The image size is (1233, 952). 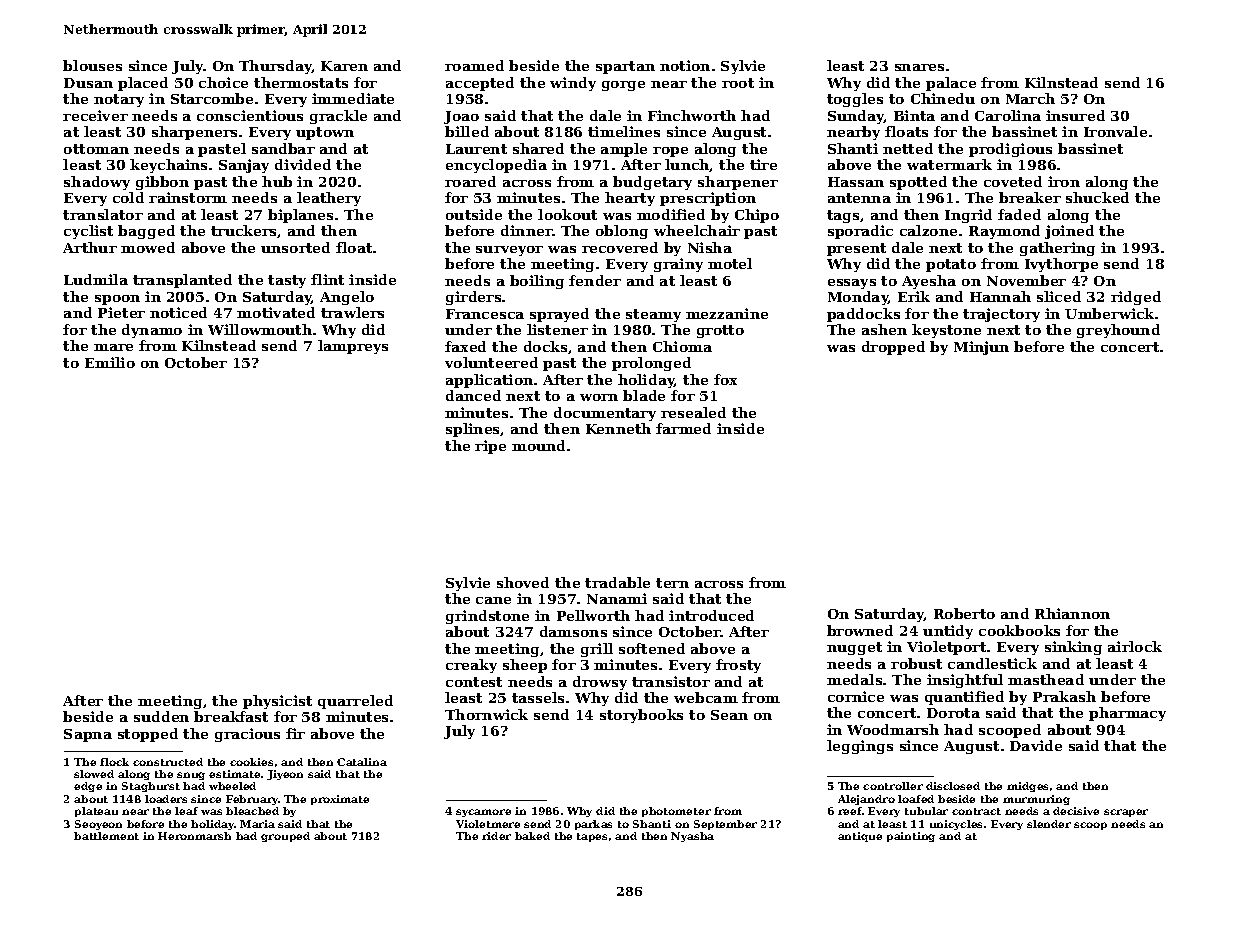 I want to click on Willowmouth, so click(x=260, y=329).
